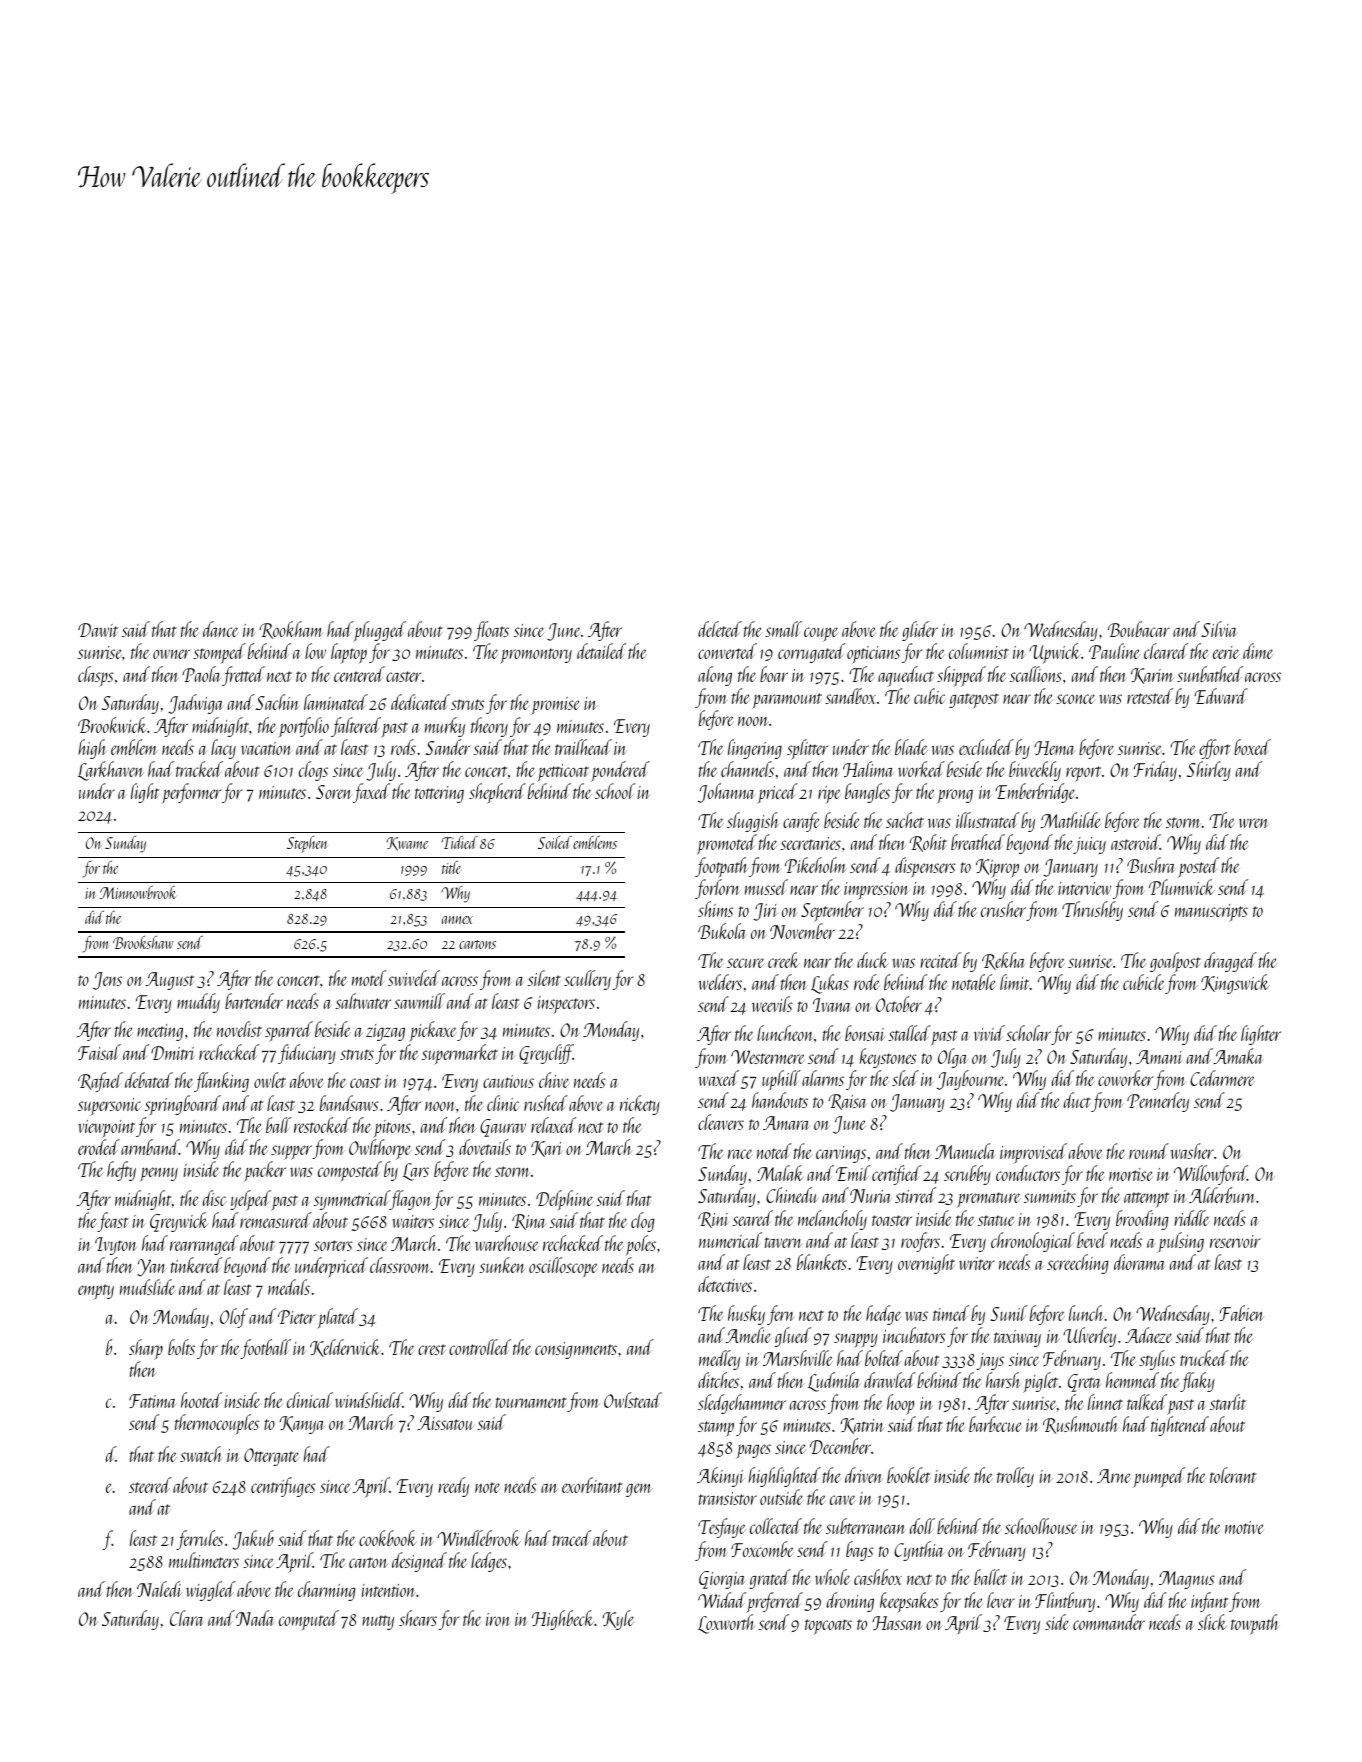 Image resolution: width=1362 pixels, height=1762 pixels. I want to click on computed, so click(309, 1620).
